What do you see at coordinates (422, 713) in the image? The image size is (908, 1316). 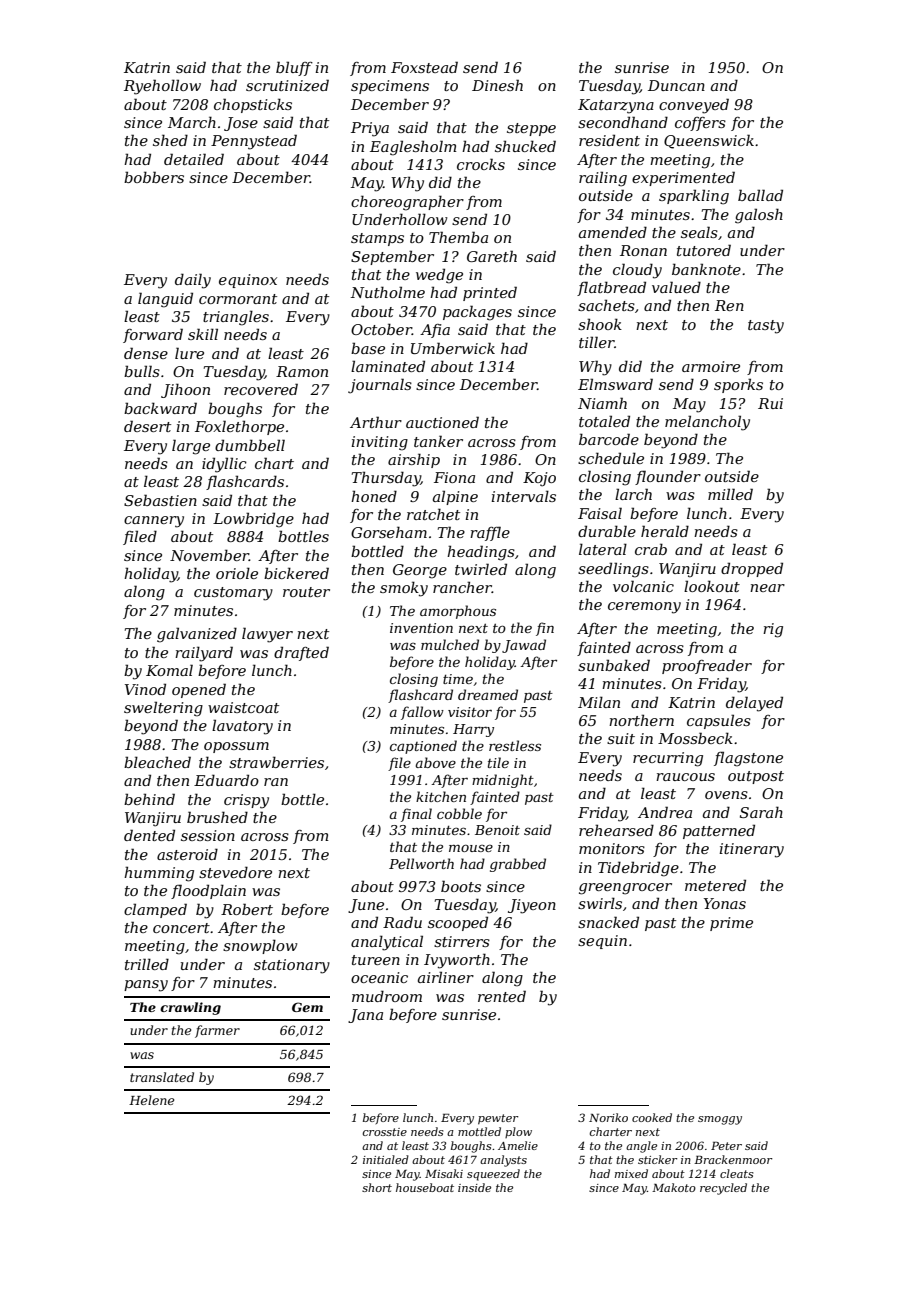 I see `fallow` at bounding box center [422, 713].
